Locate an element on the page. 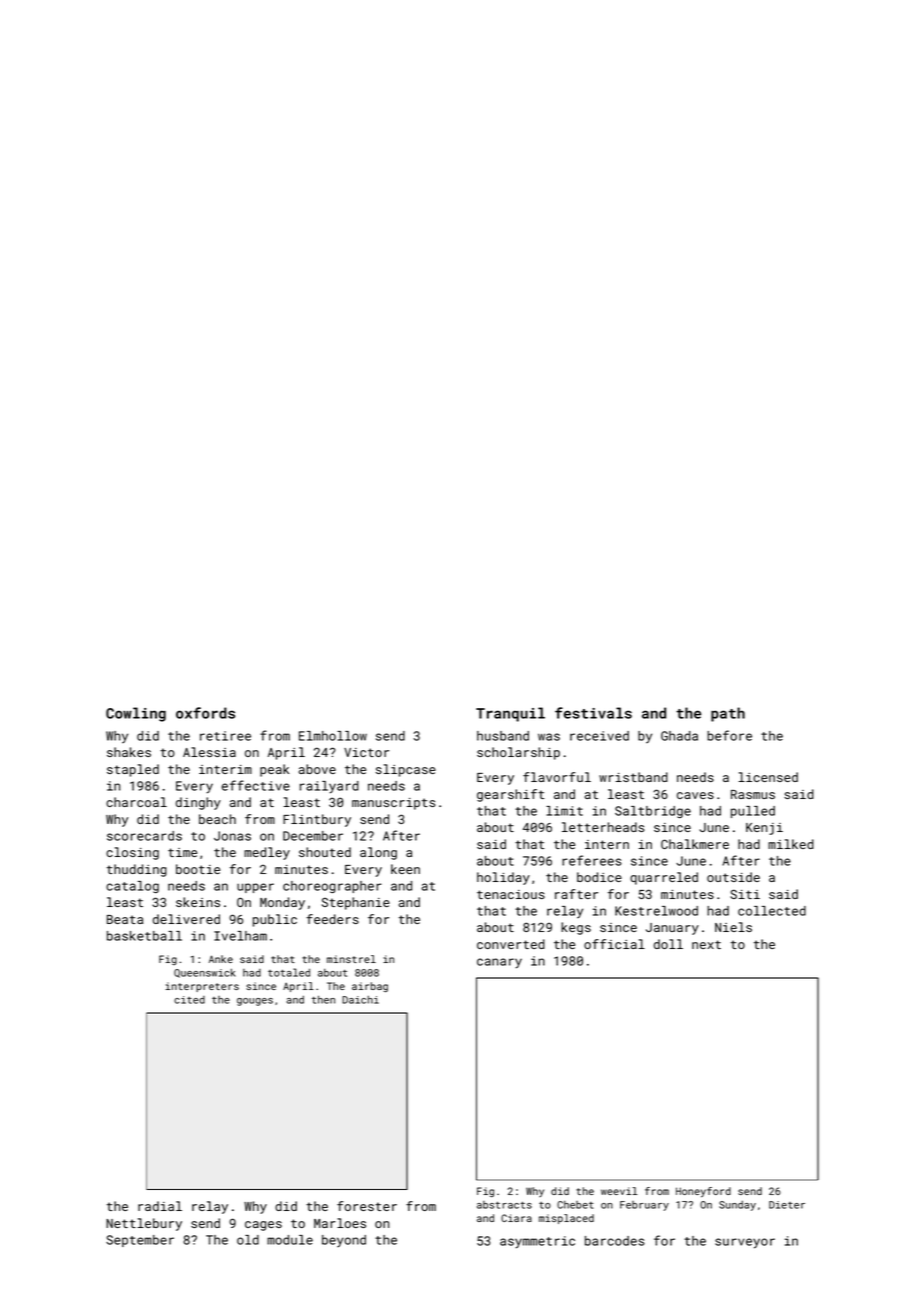 The image size is (924, 1308). Honeyford is located at coordinates (703, 1192).
